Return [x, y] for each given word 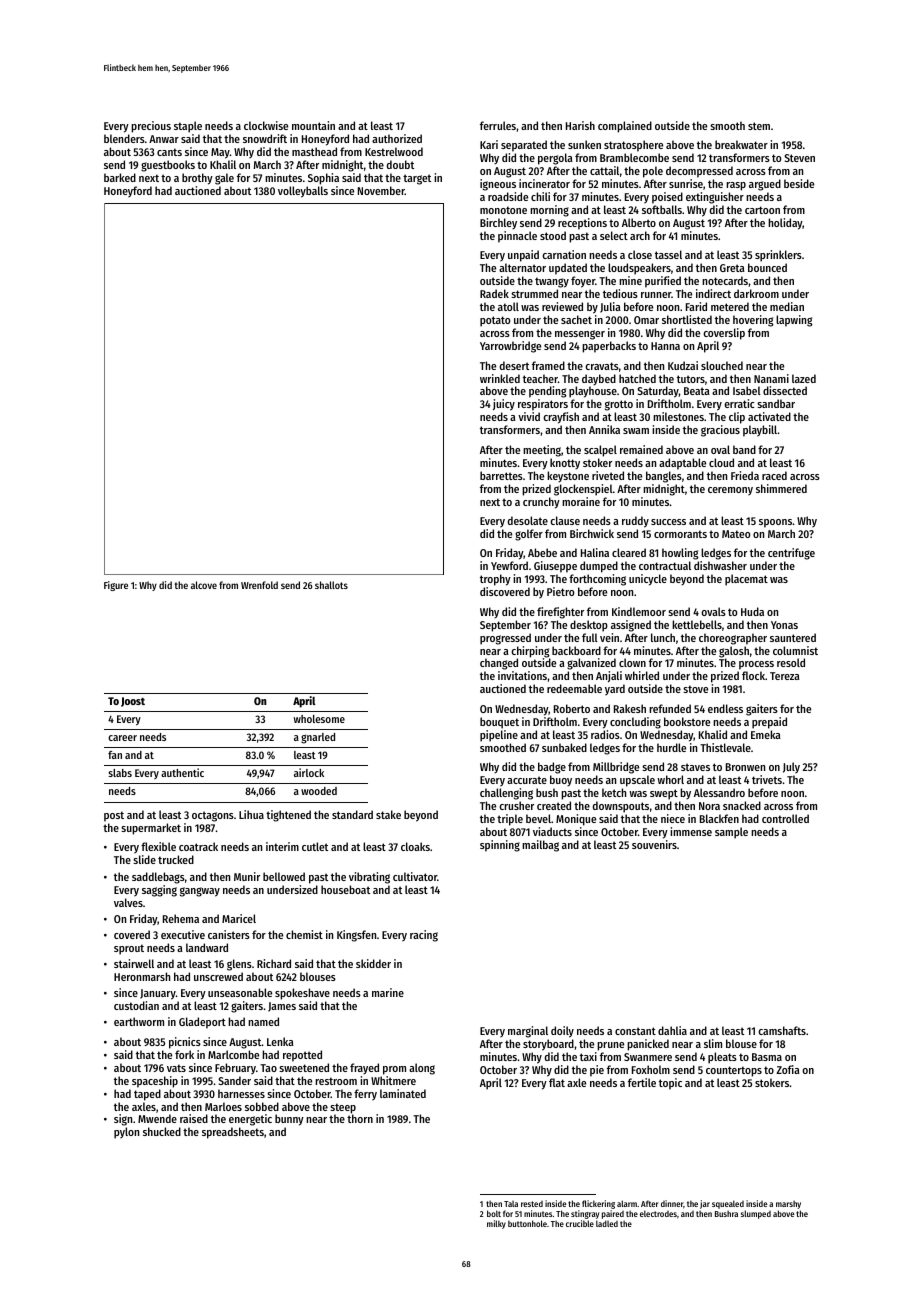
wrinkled [500, 378]
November [381, 190]
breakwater [741, 144]
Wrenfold [259, 585]
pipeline [499, 736]
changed [499, 664]
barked [120, 177]
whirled [642, 675]
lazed [804, 378]
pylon [126, 1133]
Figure [116, 586]
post [114, 816]
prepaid [769, 723]
